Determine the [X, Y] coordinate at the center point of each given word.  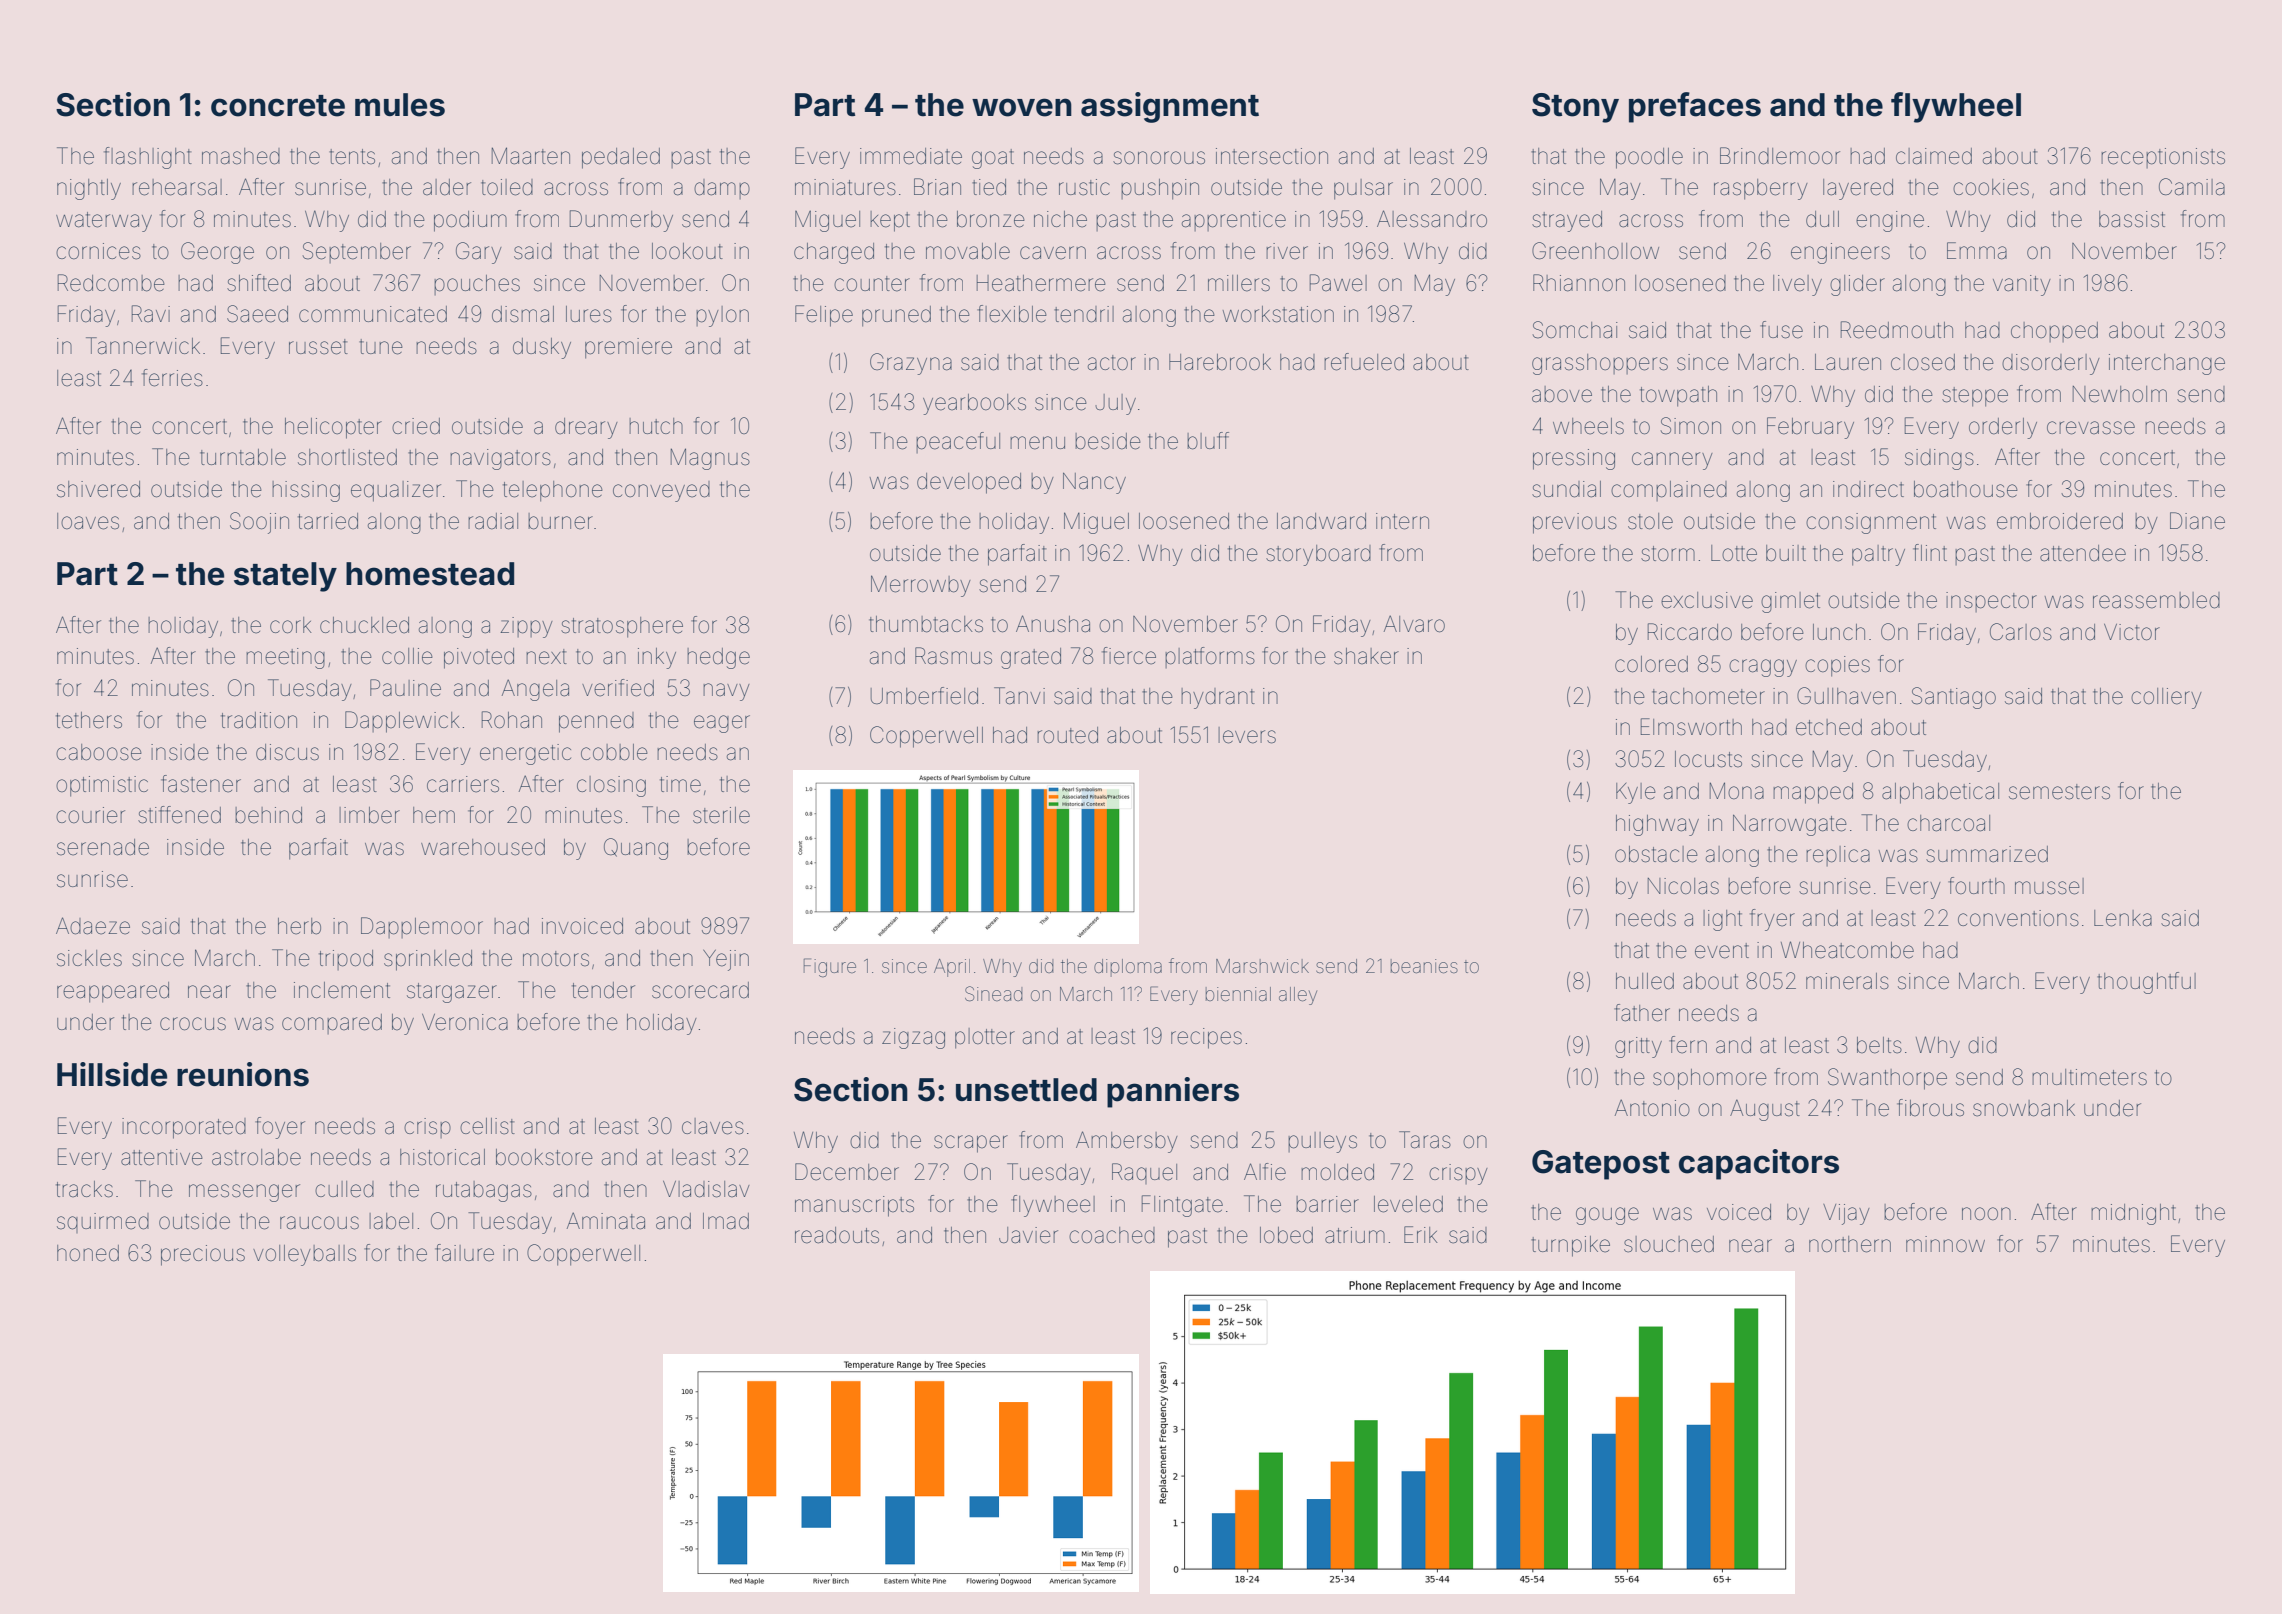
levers [1247, 735]
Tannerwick [143, 346]
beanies [1424, 966]
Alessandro [1432, 219]
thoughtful [2146, 983]
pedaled [621, 158]
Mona [1737, 791]
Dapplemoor [422, 927]
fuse [1781, 330]
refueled [1364, 362]
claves [713, 1126]
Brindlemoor [1780, 156]
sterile [721, 815]
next [546, 657]
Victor [2132, 632]
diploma [1128, 968]
